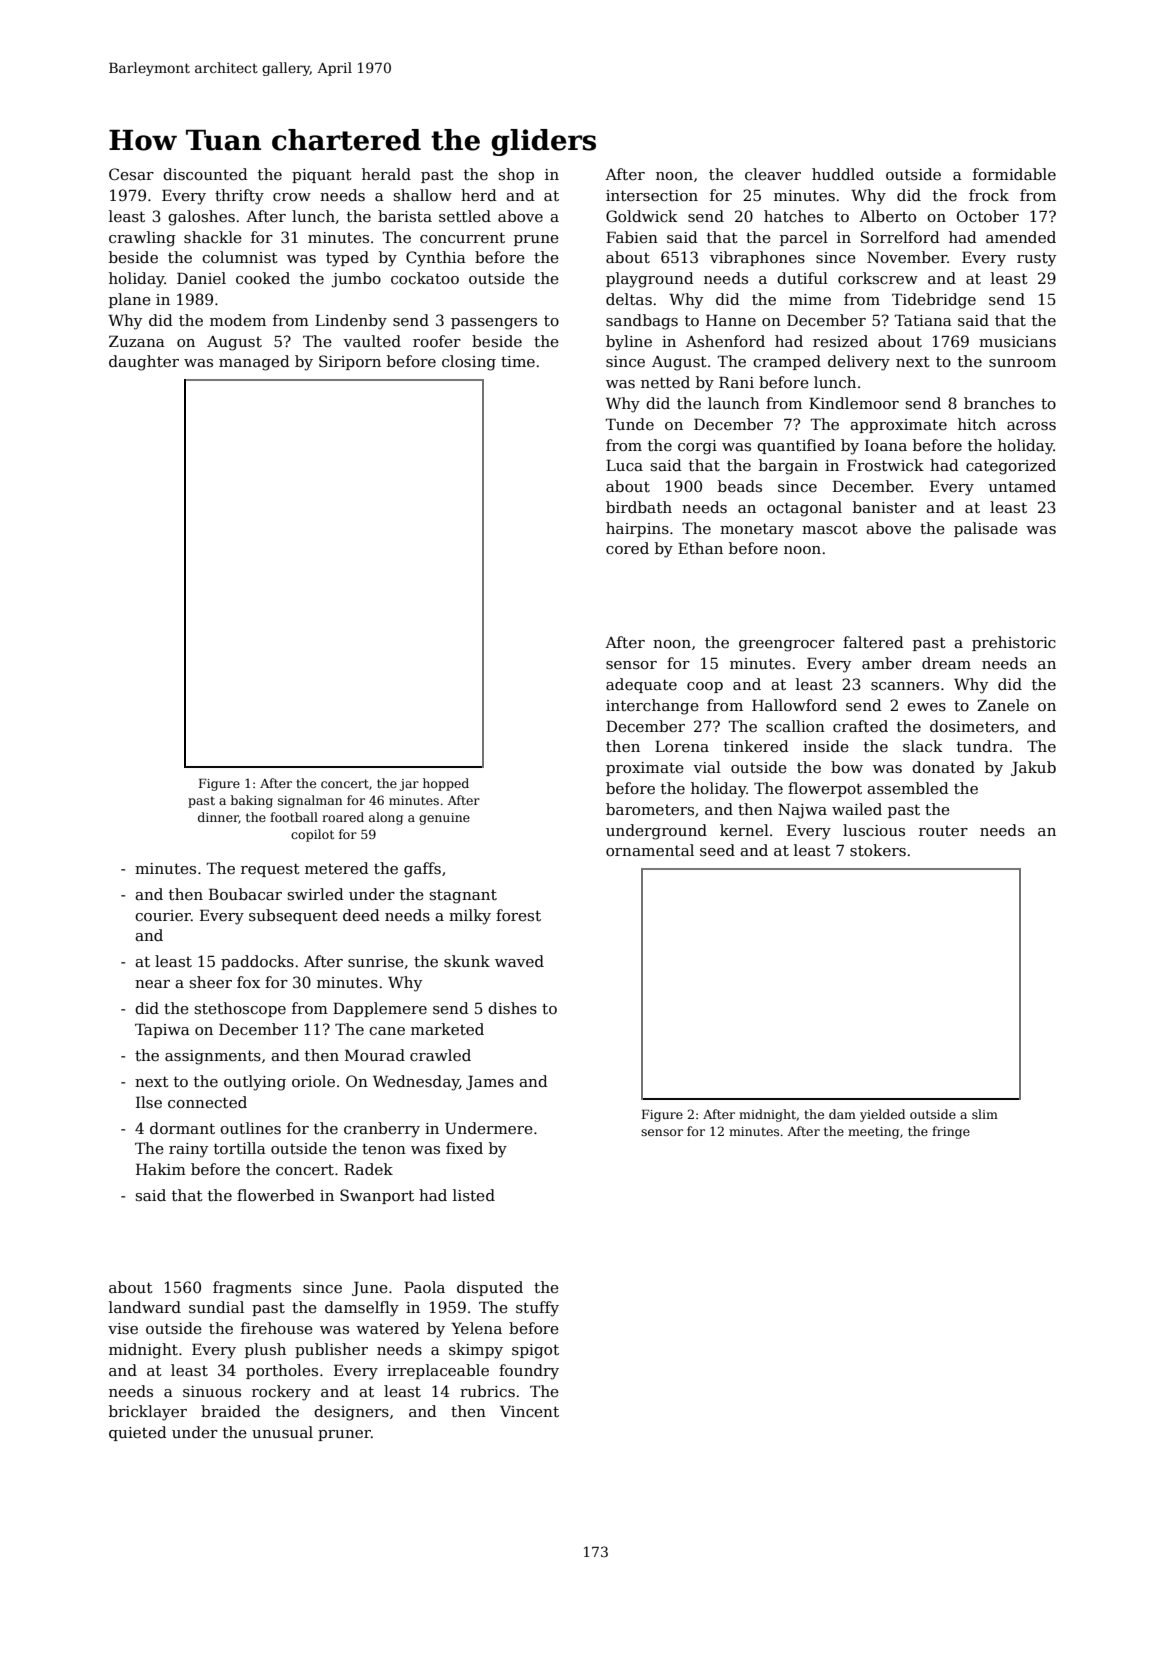 The width and height of the page is (1165, 1654). I want to click on Hallowford, so click(794, 705).
